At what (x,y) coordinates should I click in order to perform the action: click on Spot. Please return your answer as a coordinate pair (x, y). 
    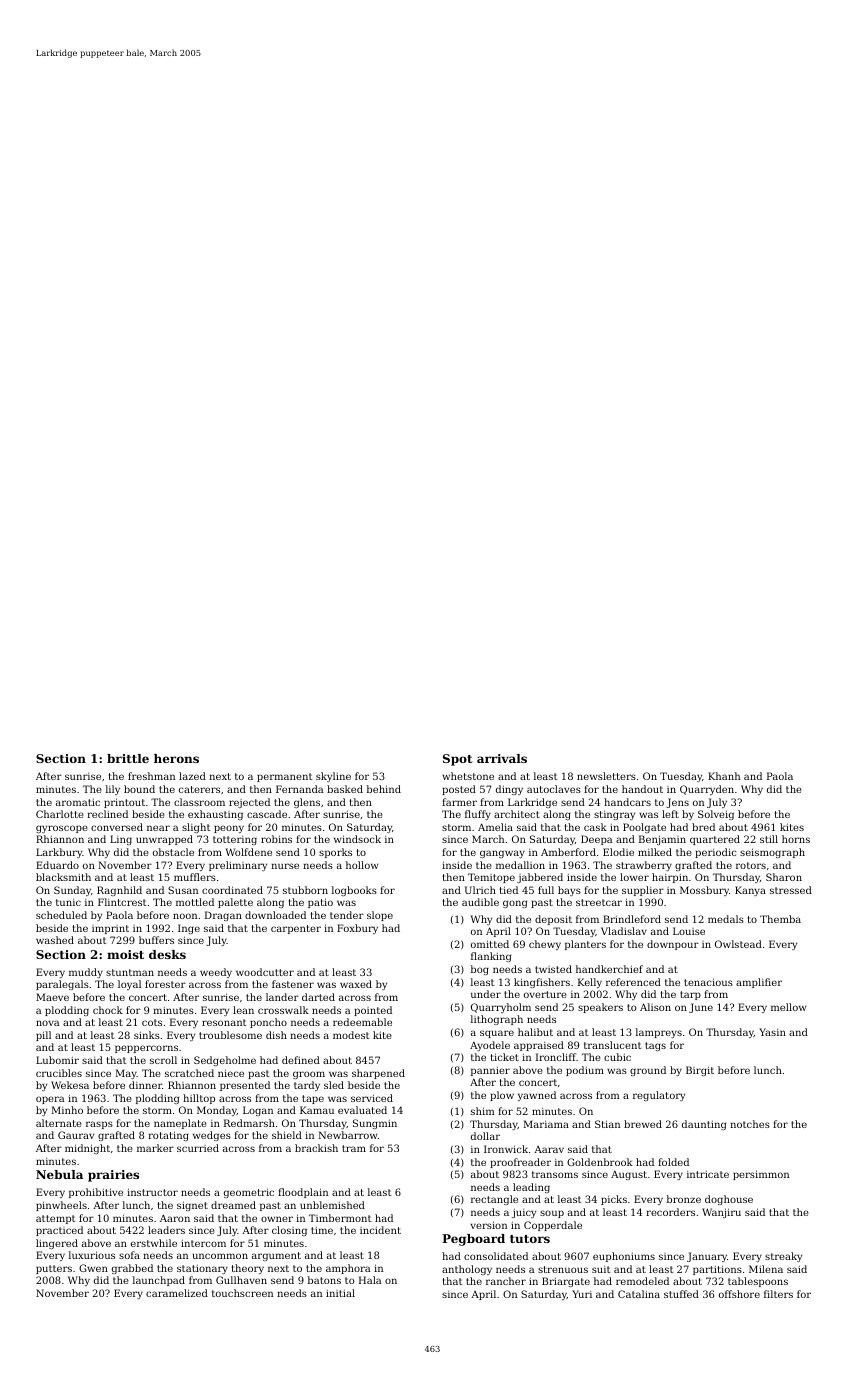
    Looking at the image, I should click on (457, 760).
